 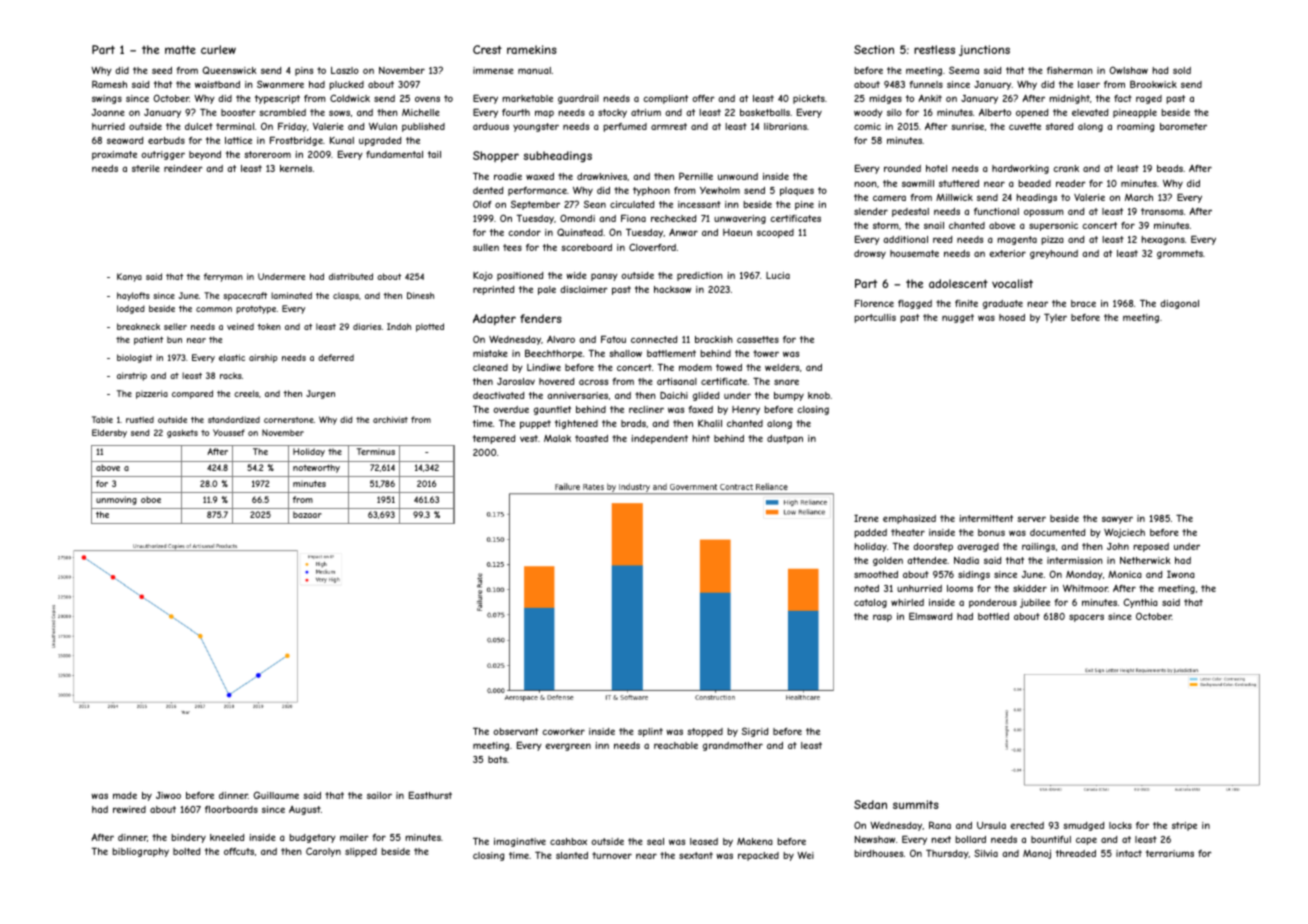 What do you see at coordinates (351, 276) in the document?
I see `distributed` at bounding box center [351, 276].
